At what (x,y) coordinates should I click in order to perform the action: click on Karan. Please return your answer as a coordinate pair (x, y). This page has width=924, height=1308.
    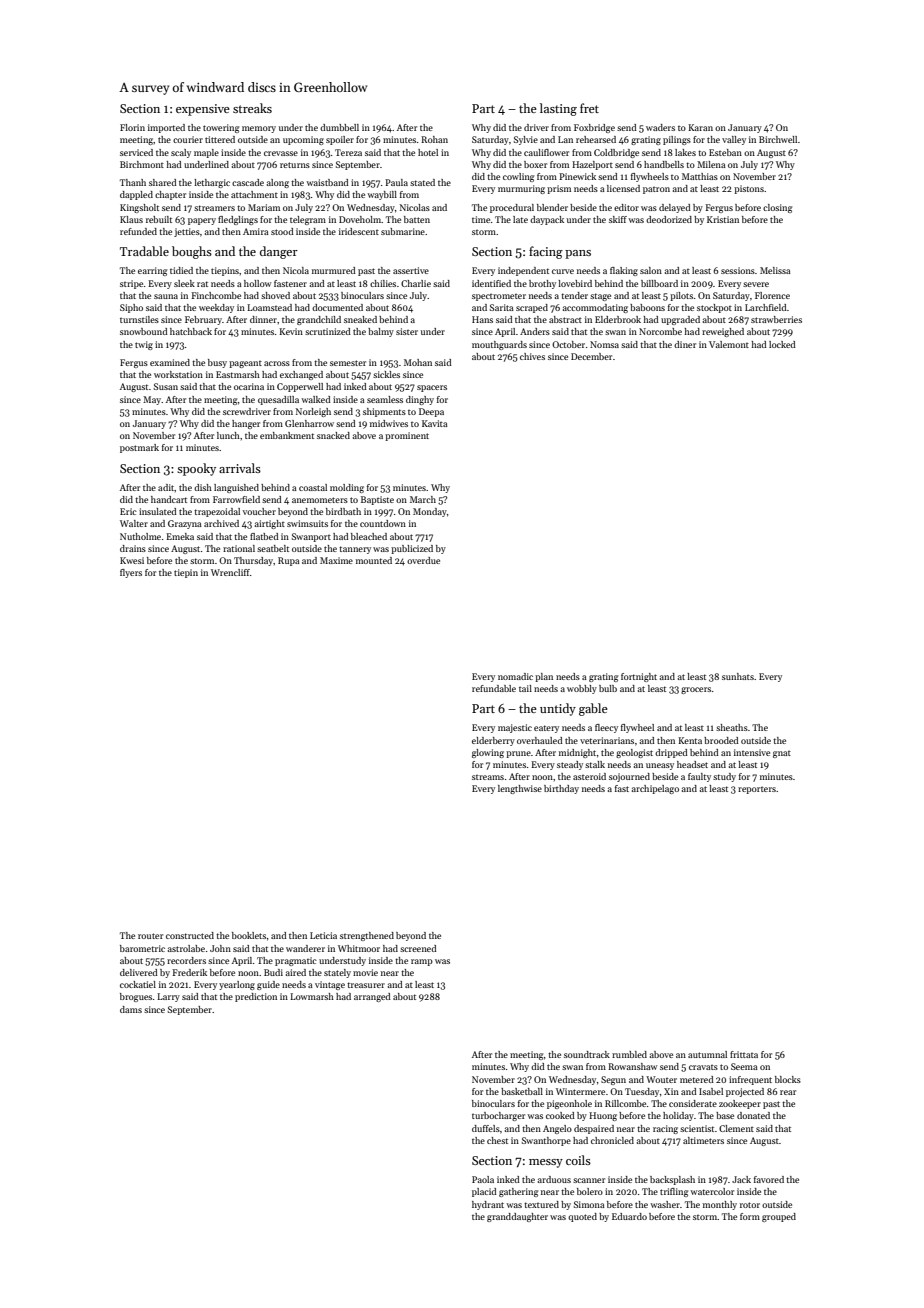
    Looking at the image, I should click on (700, 127).
